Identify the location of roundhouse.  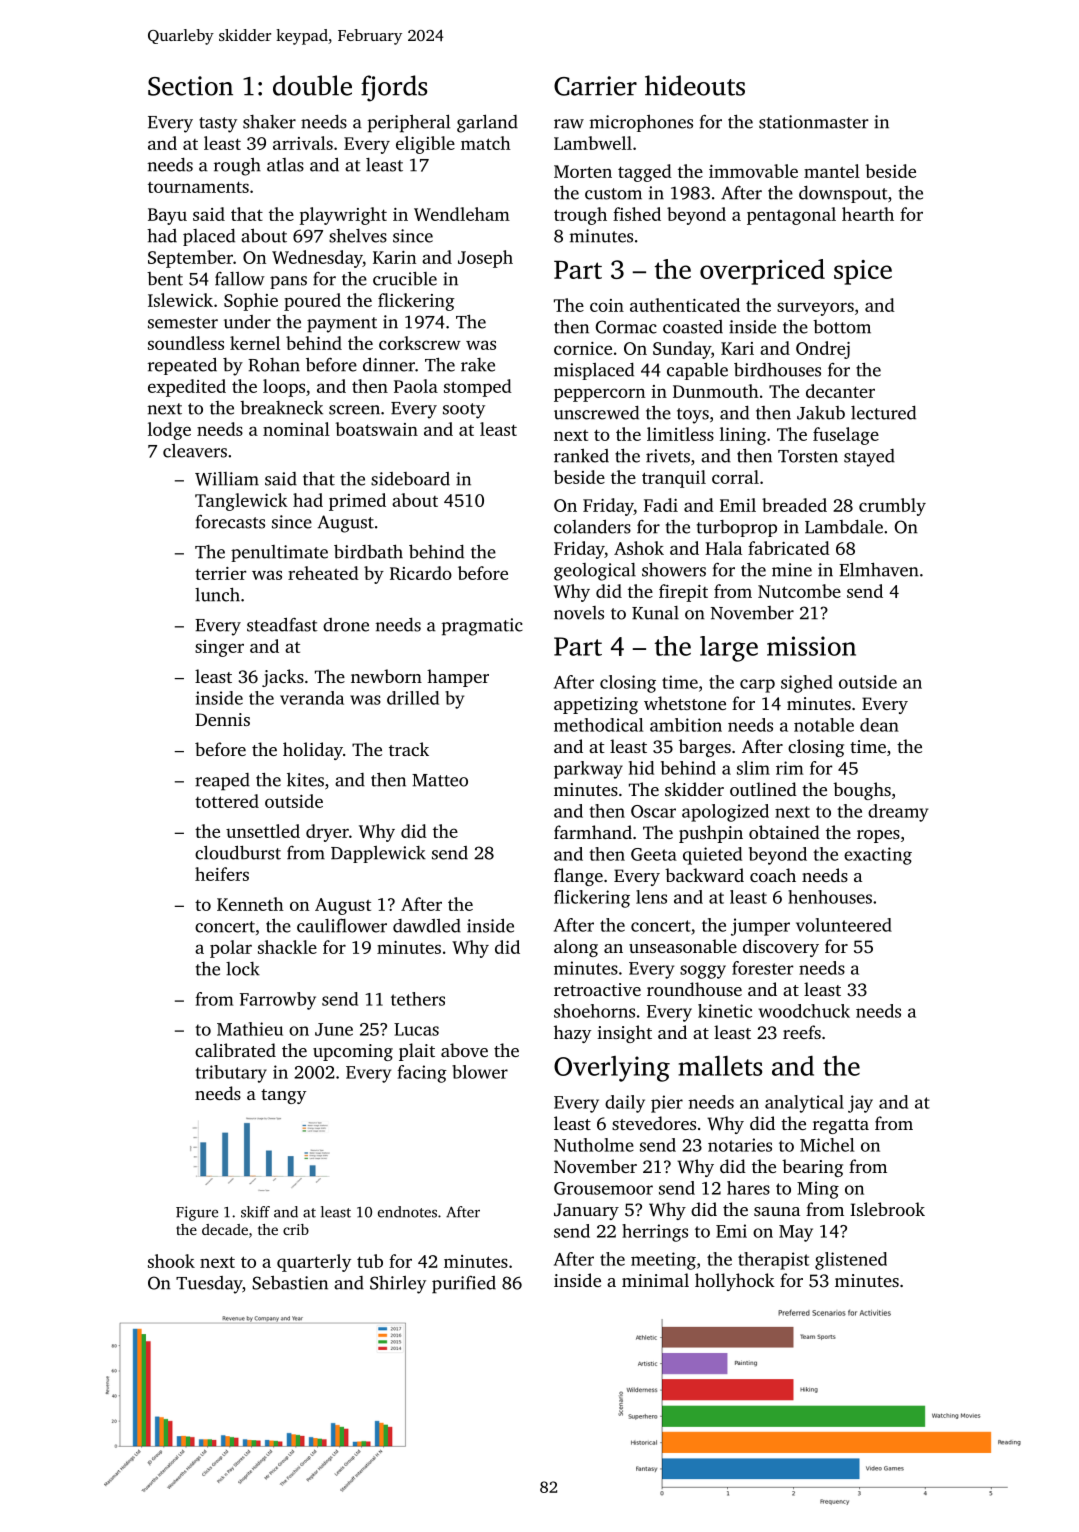
(694, 989).
